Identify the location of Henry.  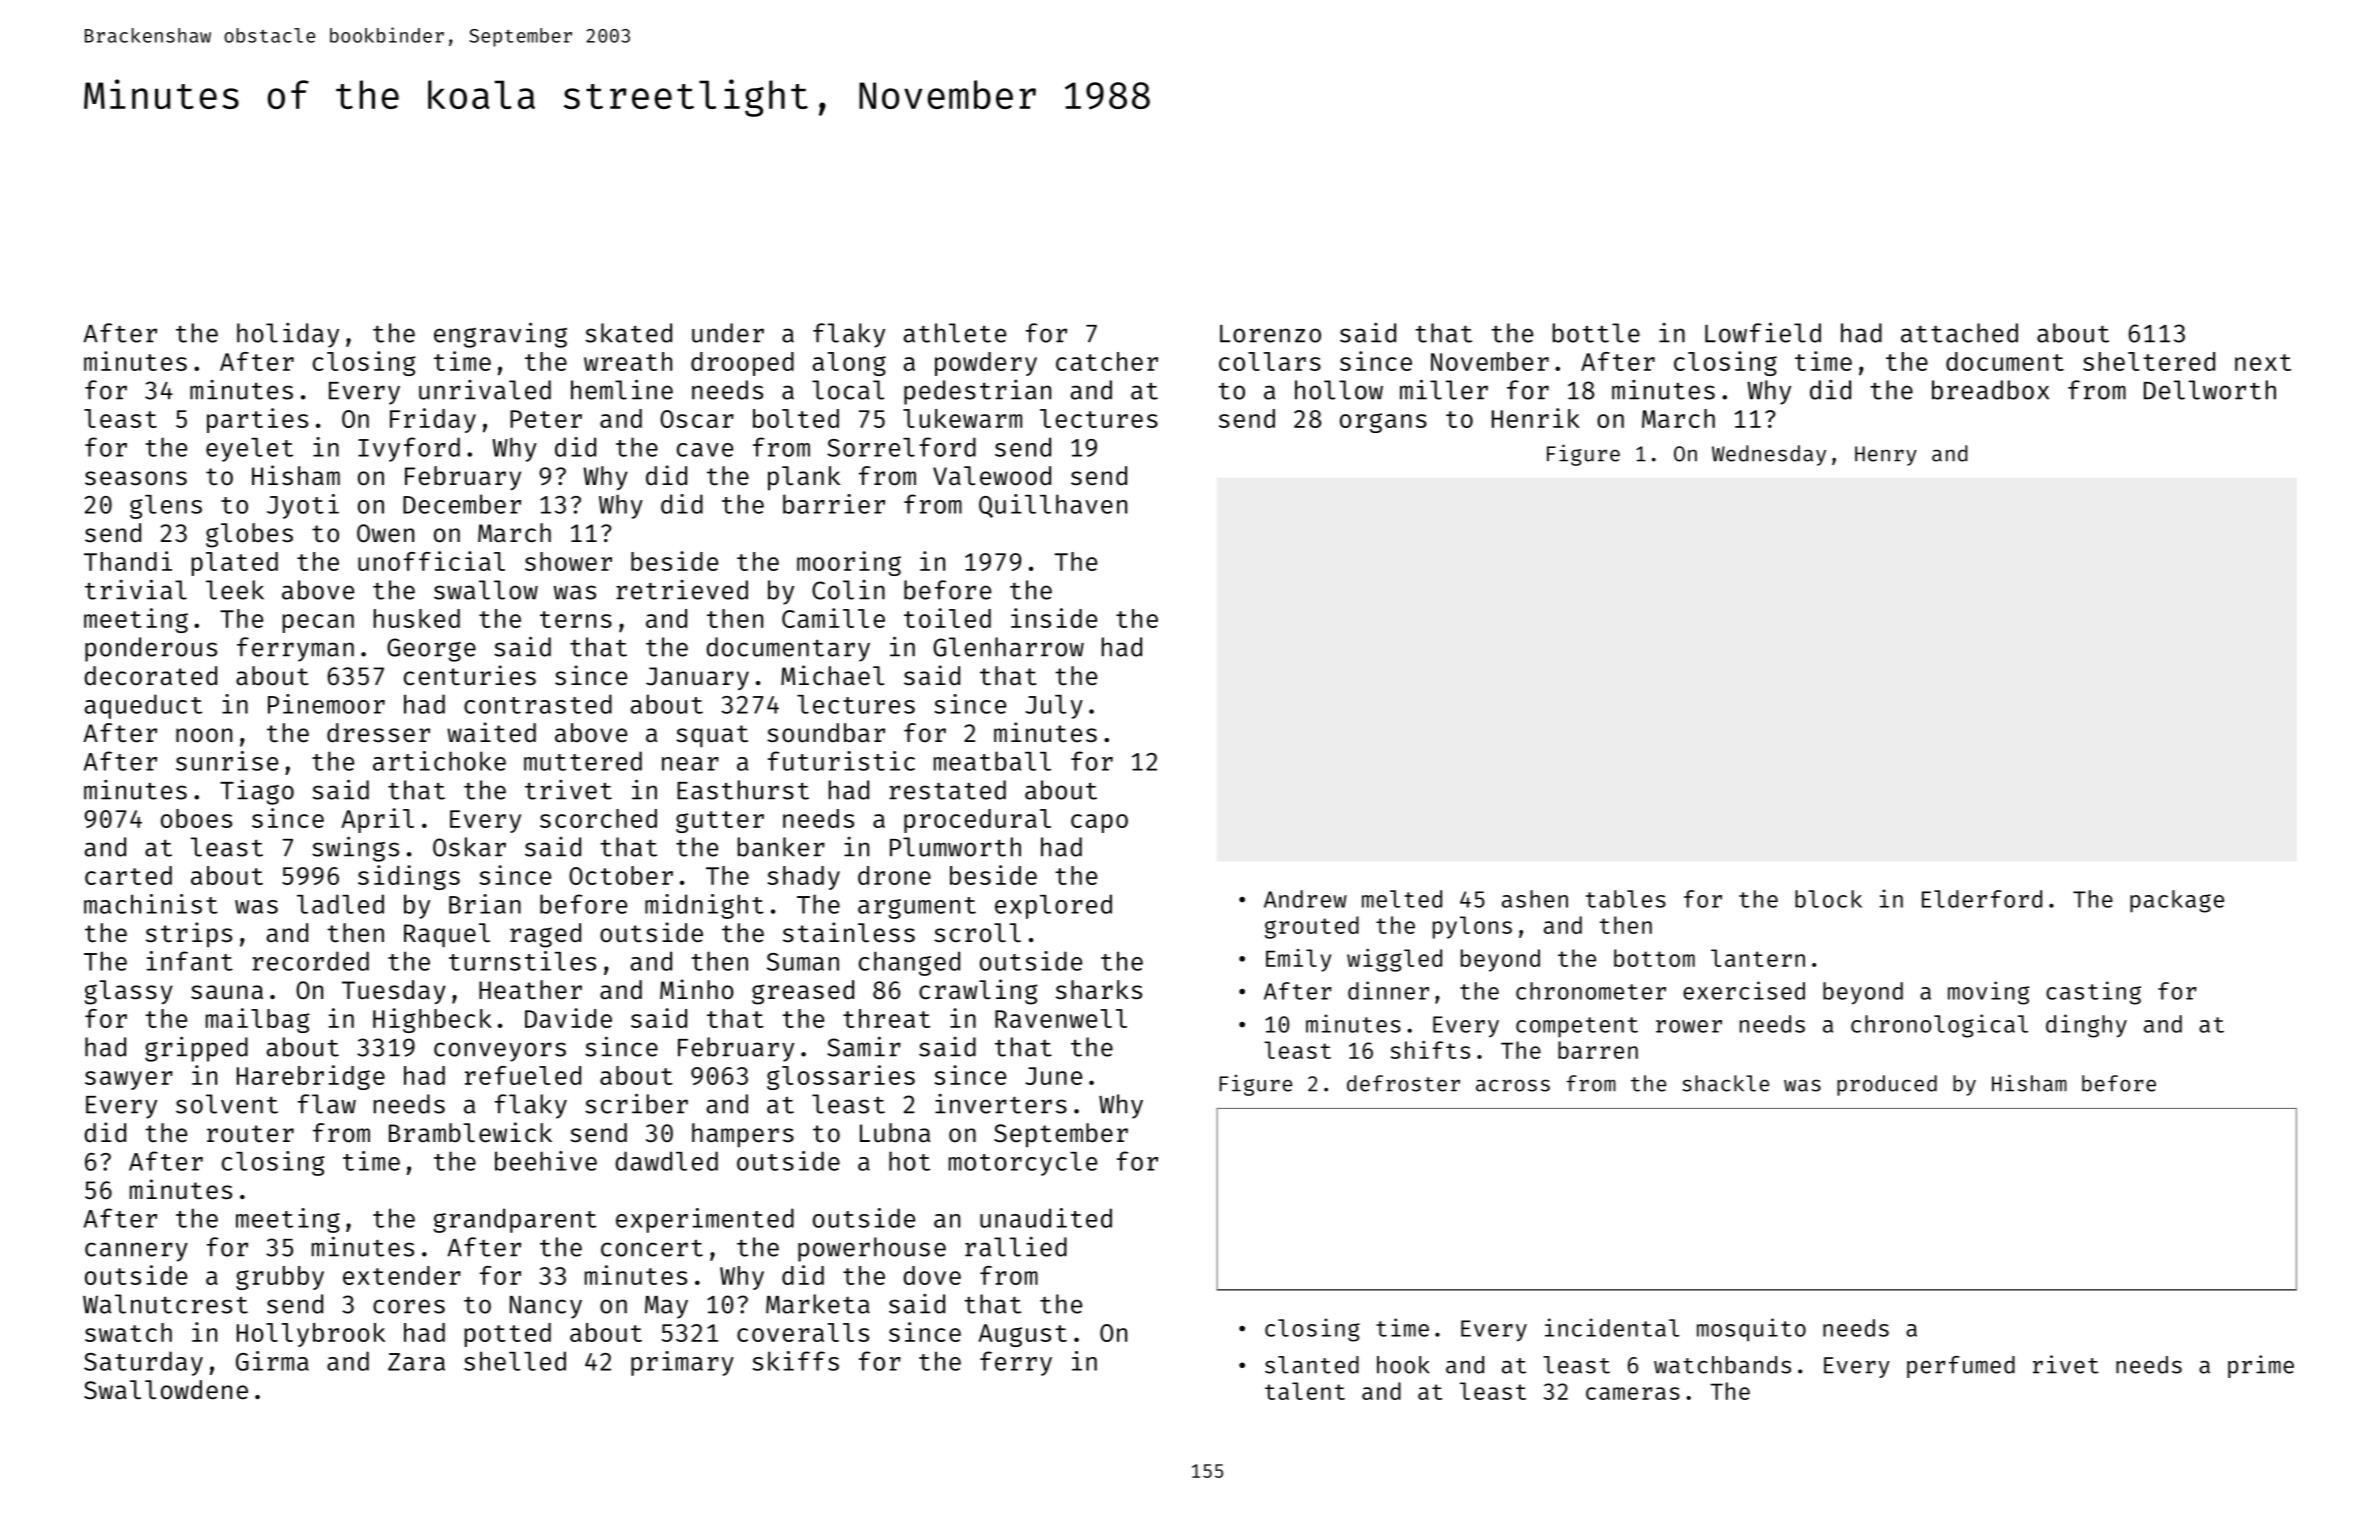
(1886, 456).
